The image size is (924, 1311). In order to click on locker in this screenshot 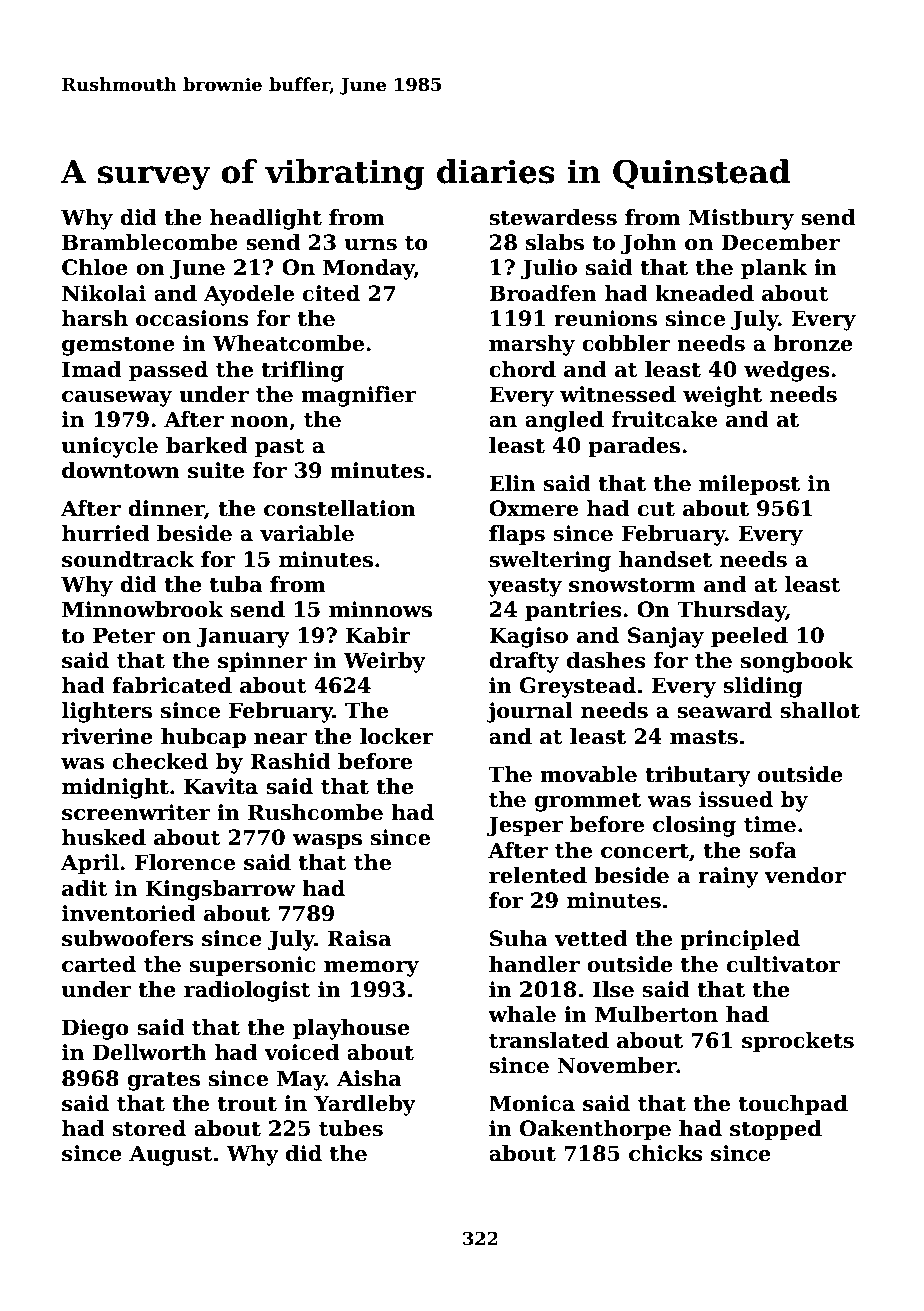, I will do `click(397, 736)`.
